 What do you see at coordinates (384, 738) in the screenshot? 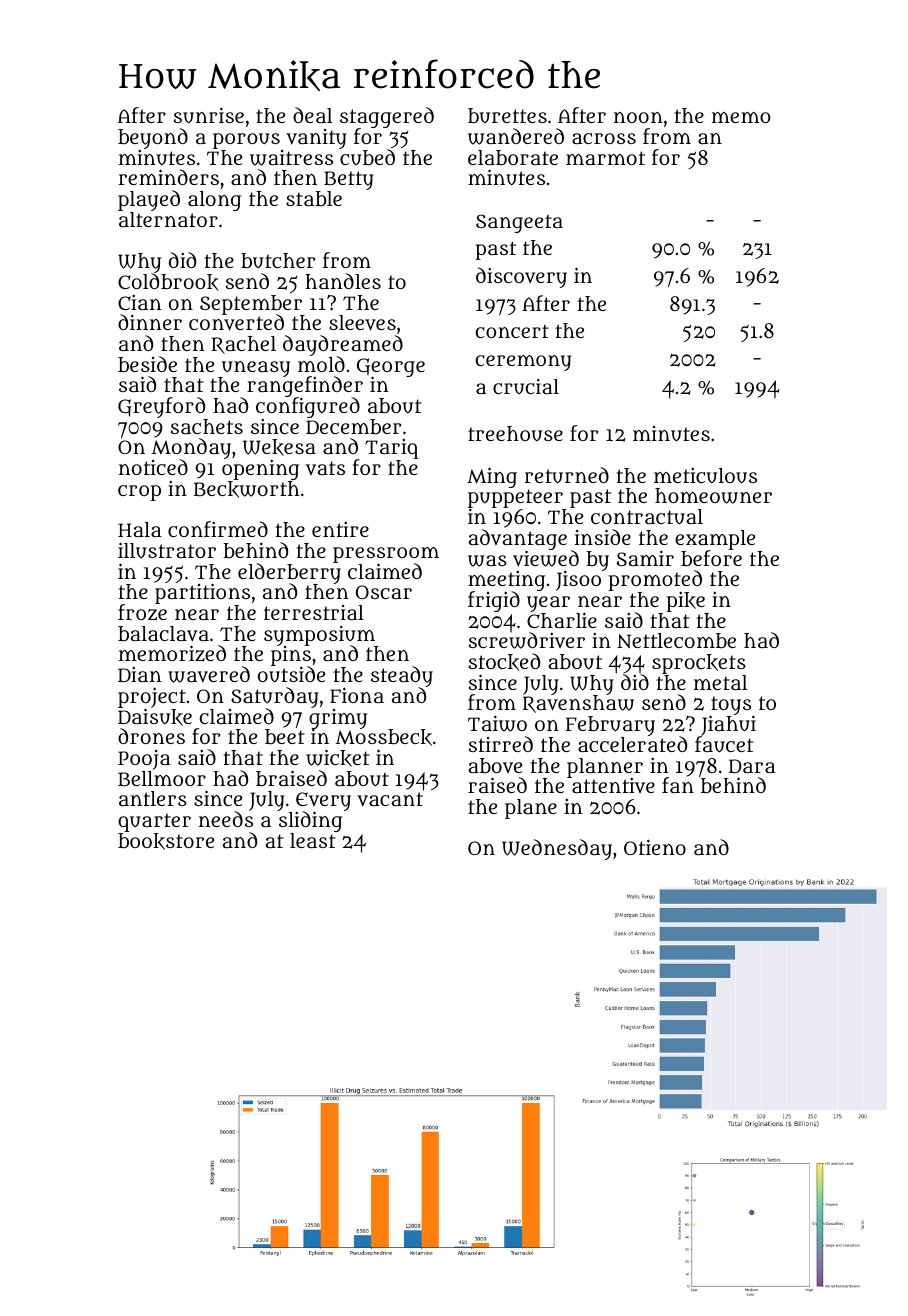
I see `Mossbeck` at bounding box center [384, 738].
